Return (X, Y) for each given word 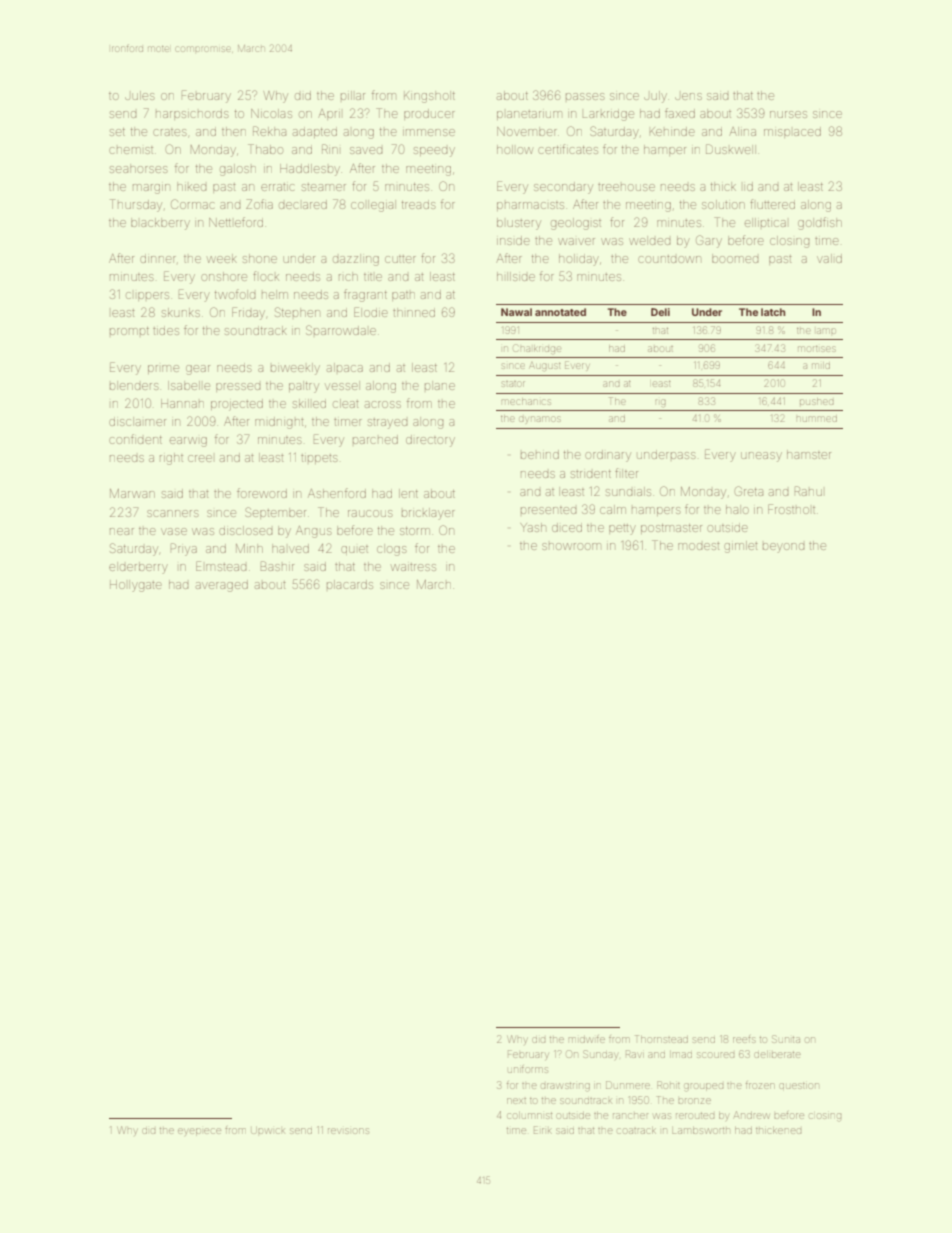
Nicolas (271, 113)
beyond (783, 548)
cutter (400, 259)
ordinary (608, 456)
